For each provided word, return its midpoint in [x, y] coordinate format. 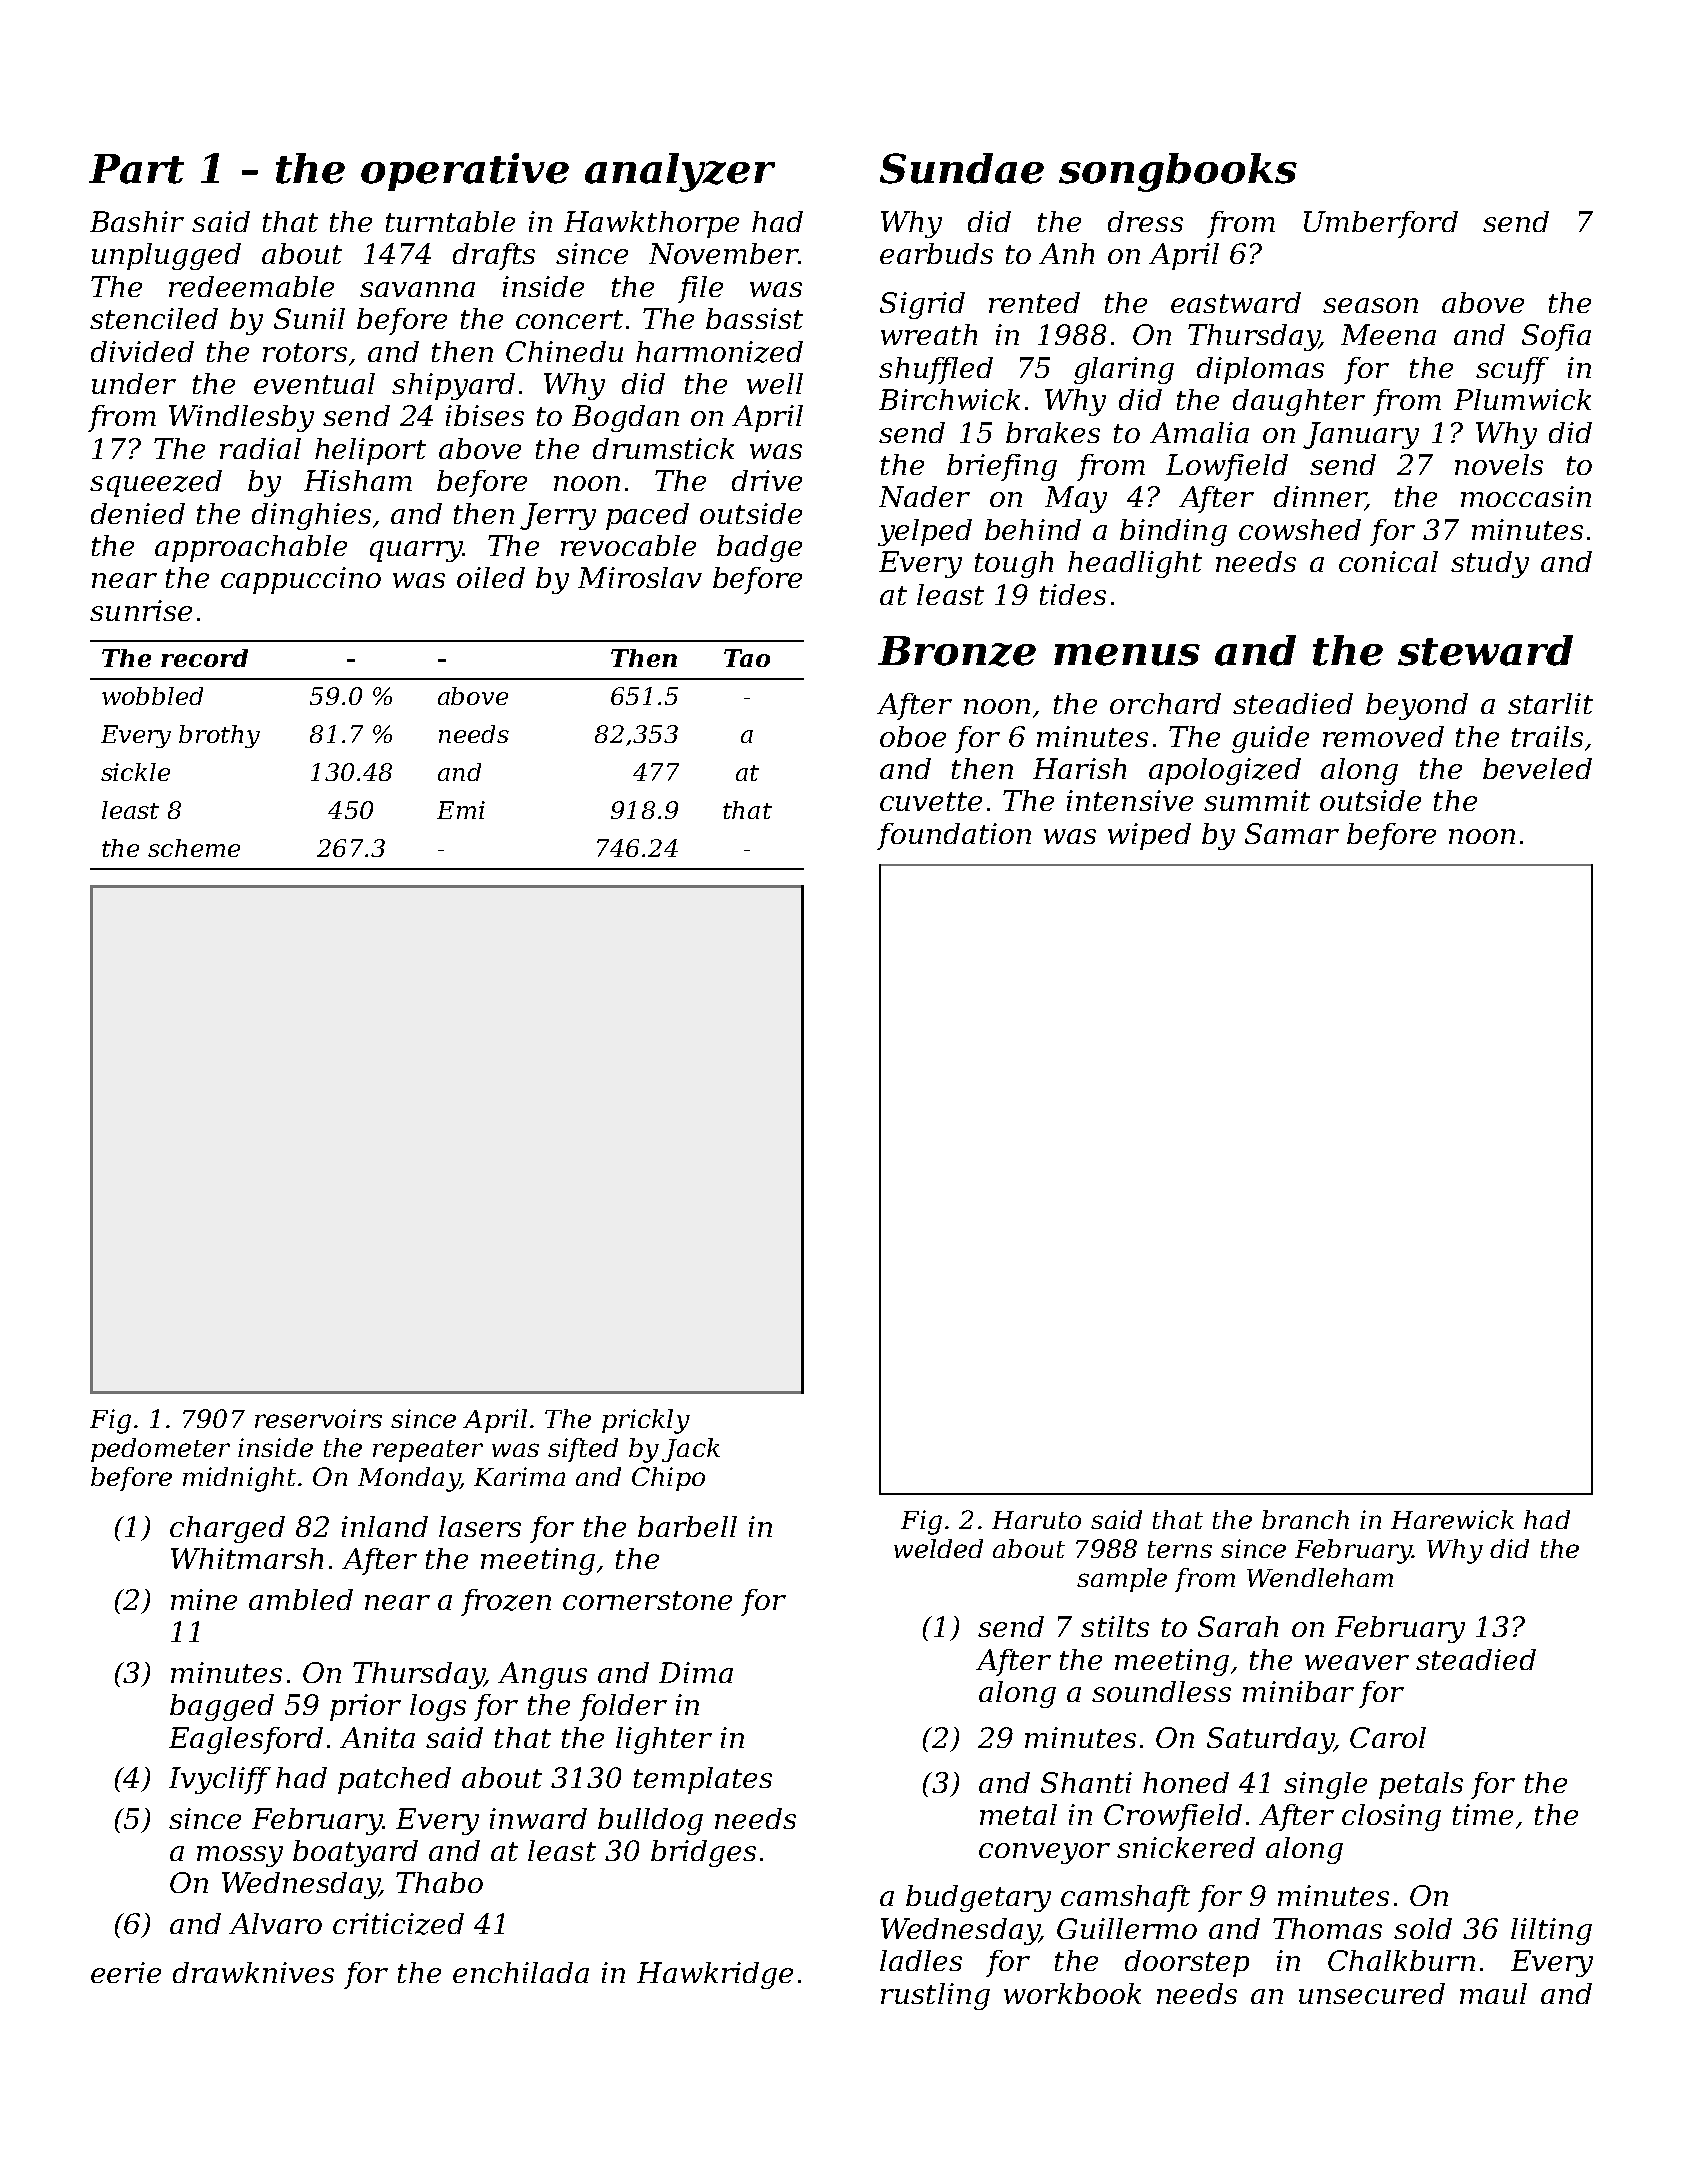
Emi [461, 810]
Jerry [558, 516]
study [1490, 564]
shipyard [453, 386]
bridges [703, 1853]
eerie [126, 1972]
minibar [1298, 1691]
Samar [1292, 833]
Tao [747, 658]
